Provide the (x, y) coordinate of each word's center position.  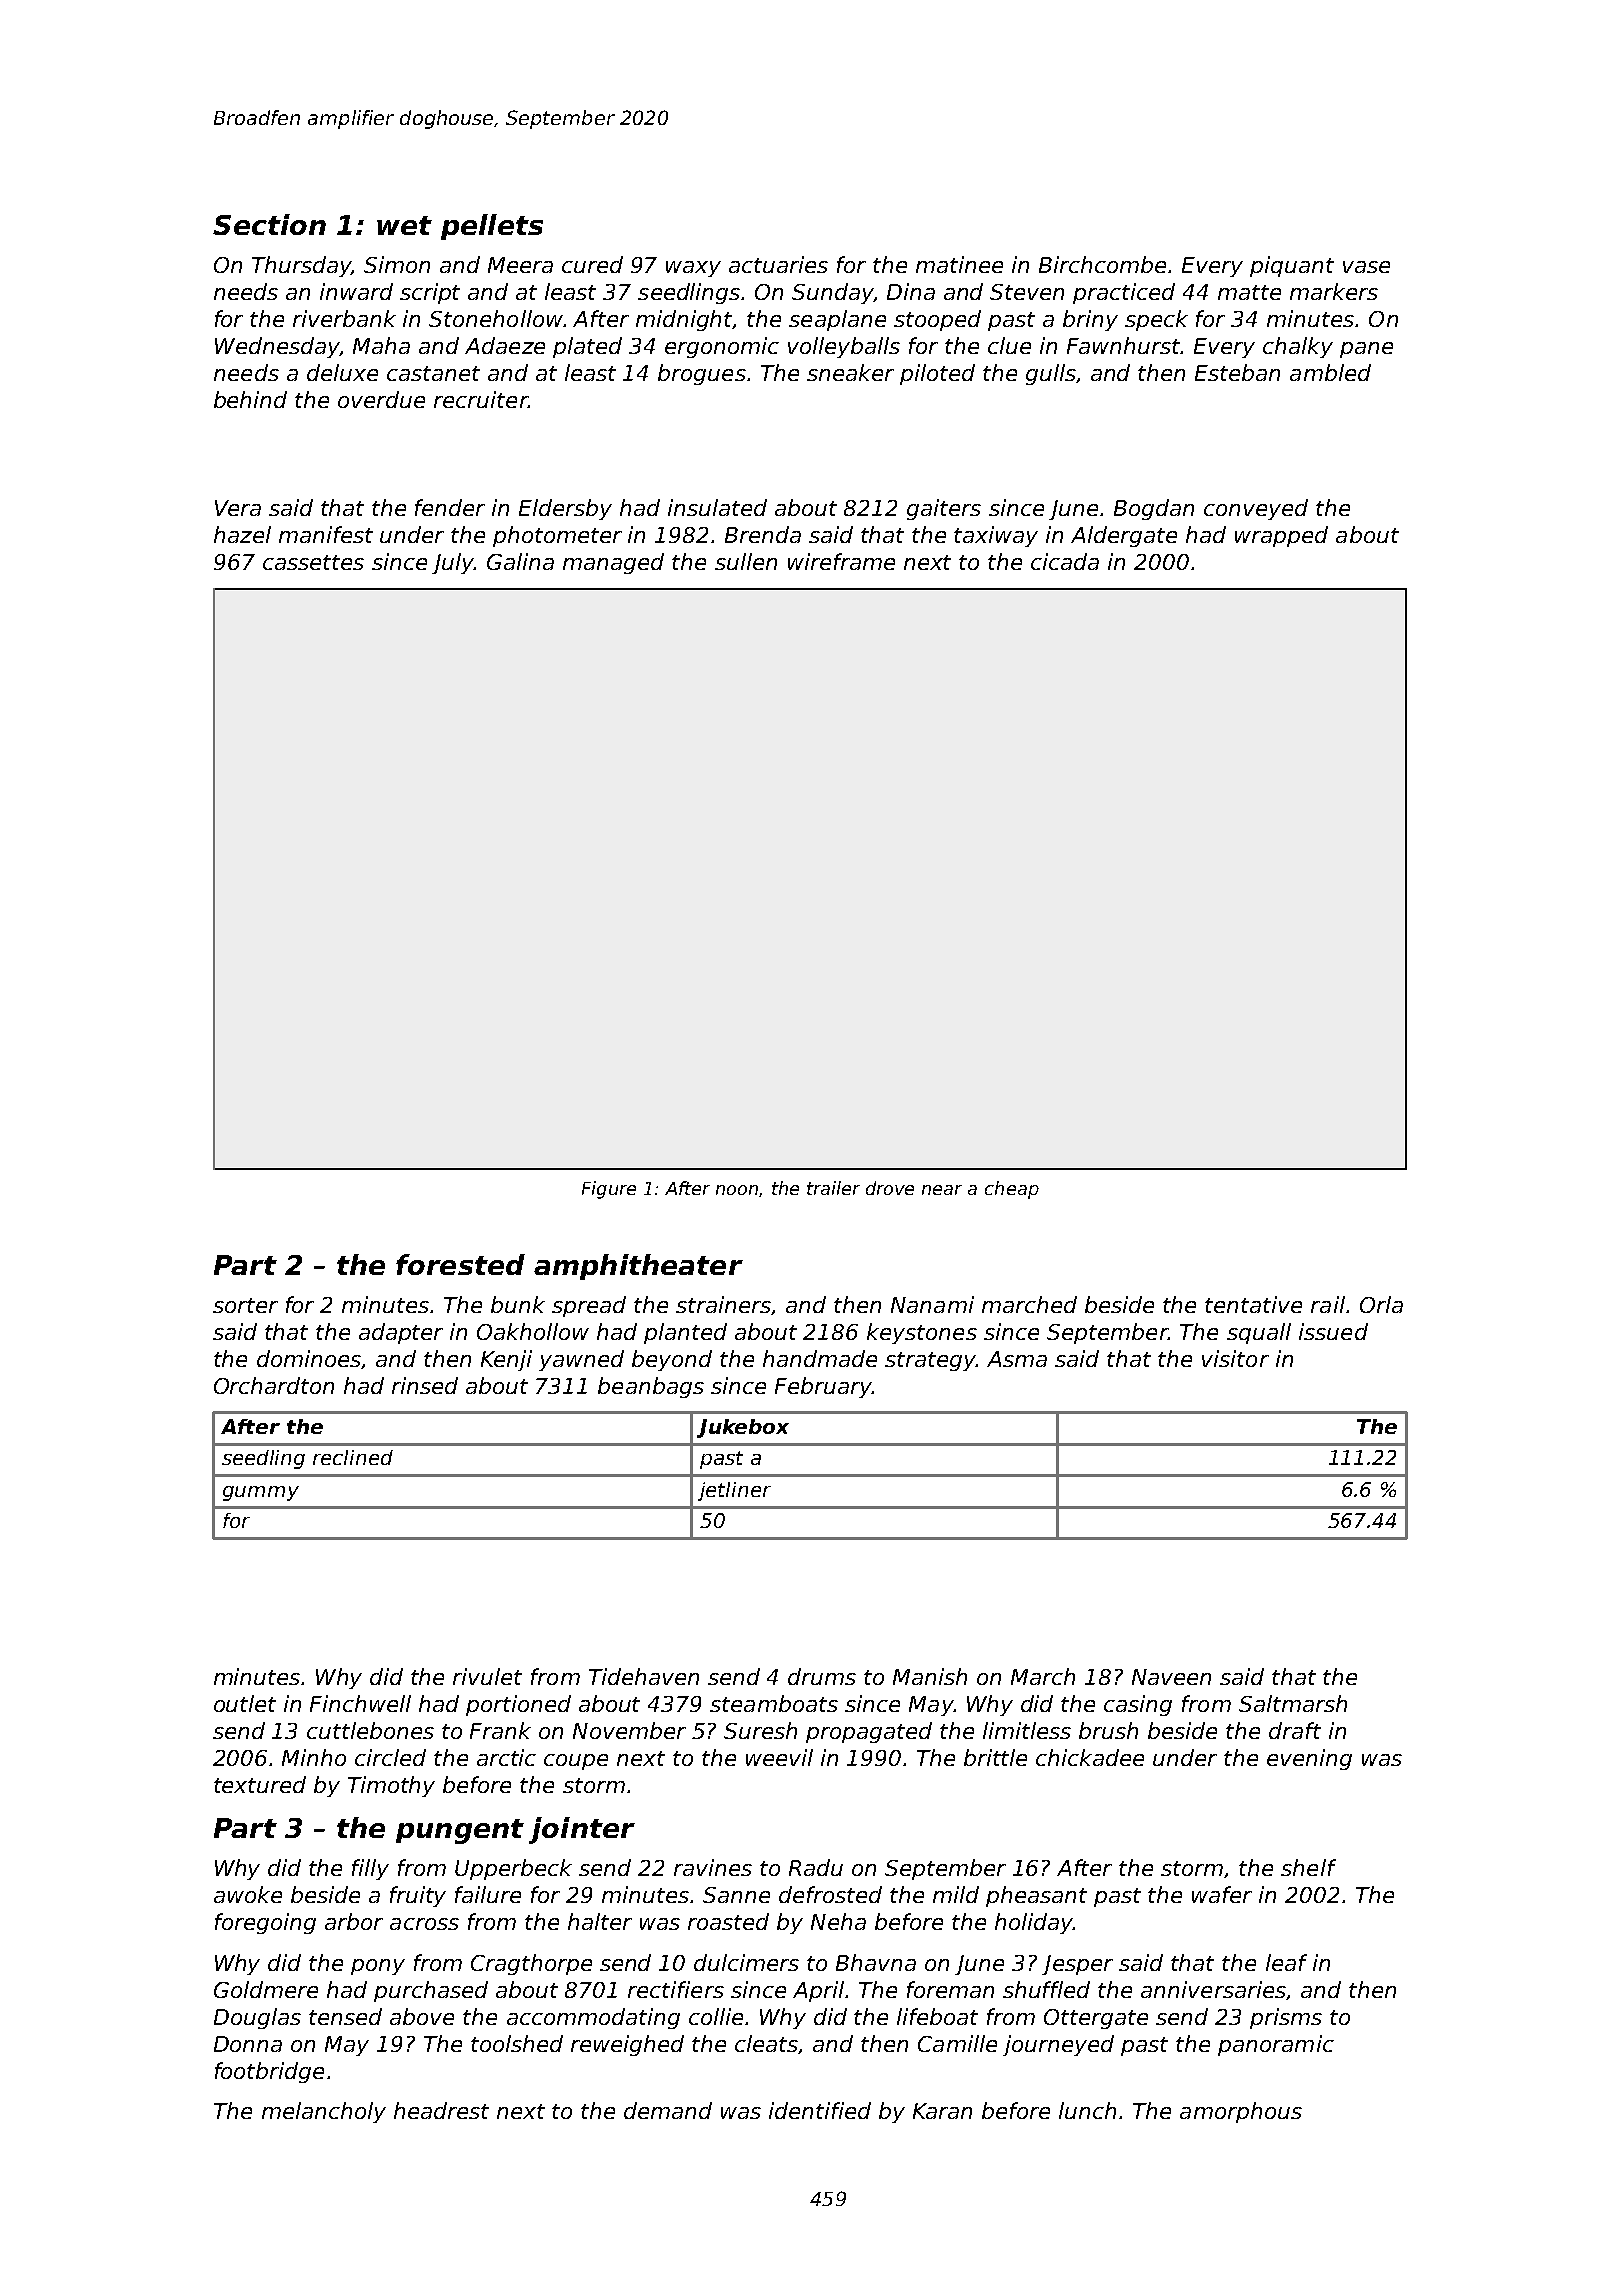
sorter (245, 1305)
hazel (242, 534)
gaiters (944, 509)
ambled (1330, 372)
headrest (441, 2110)
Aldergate (1124, 536)
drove (890, 1188)
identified (820, 2110)
